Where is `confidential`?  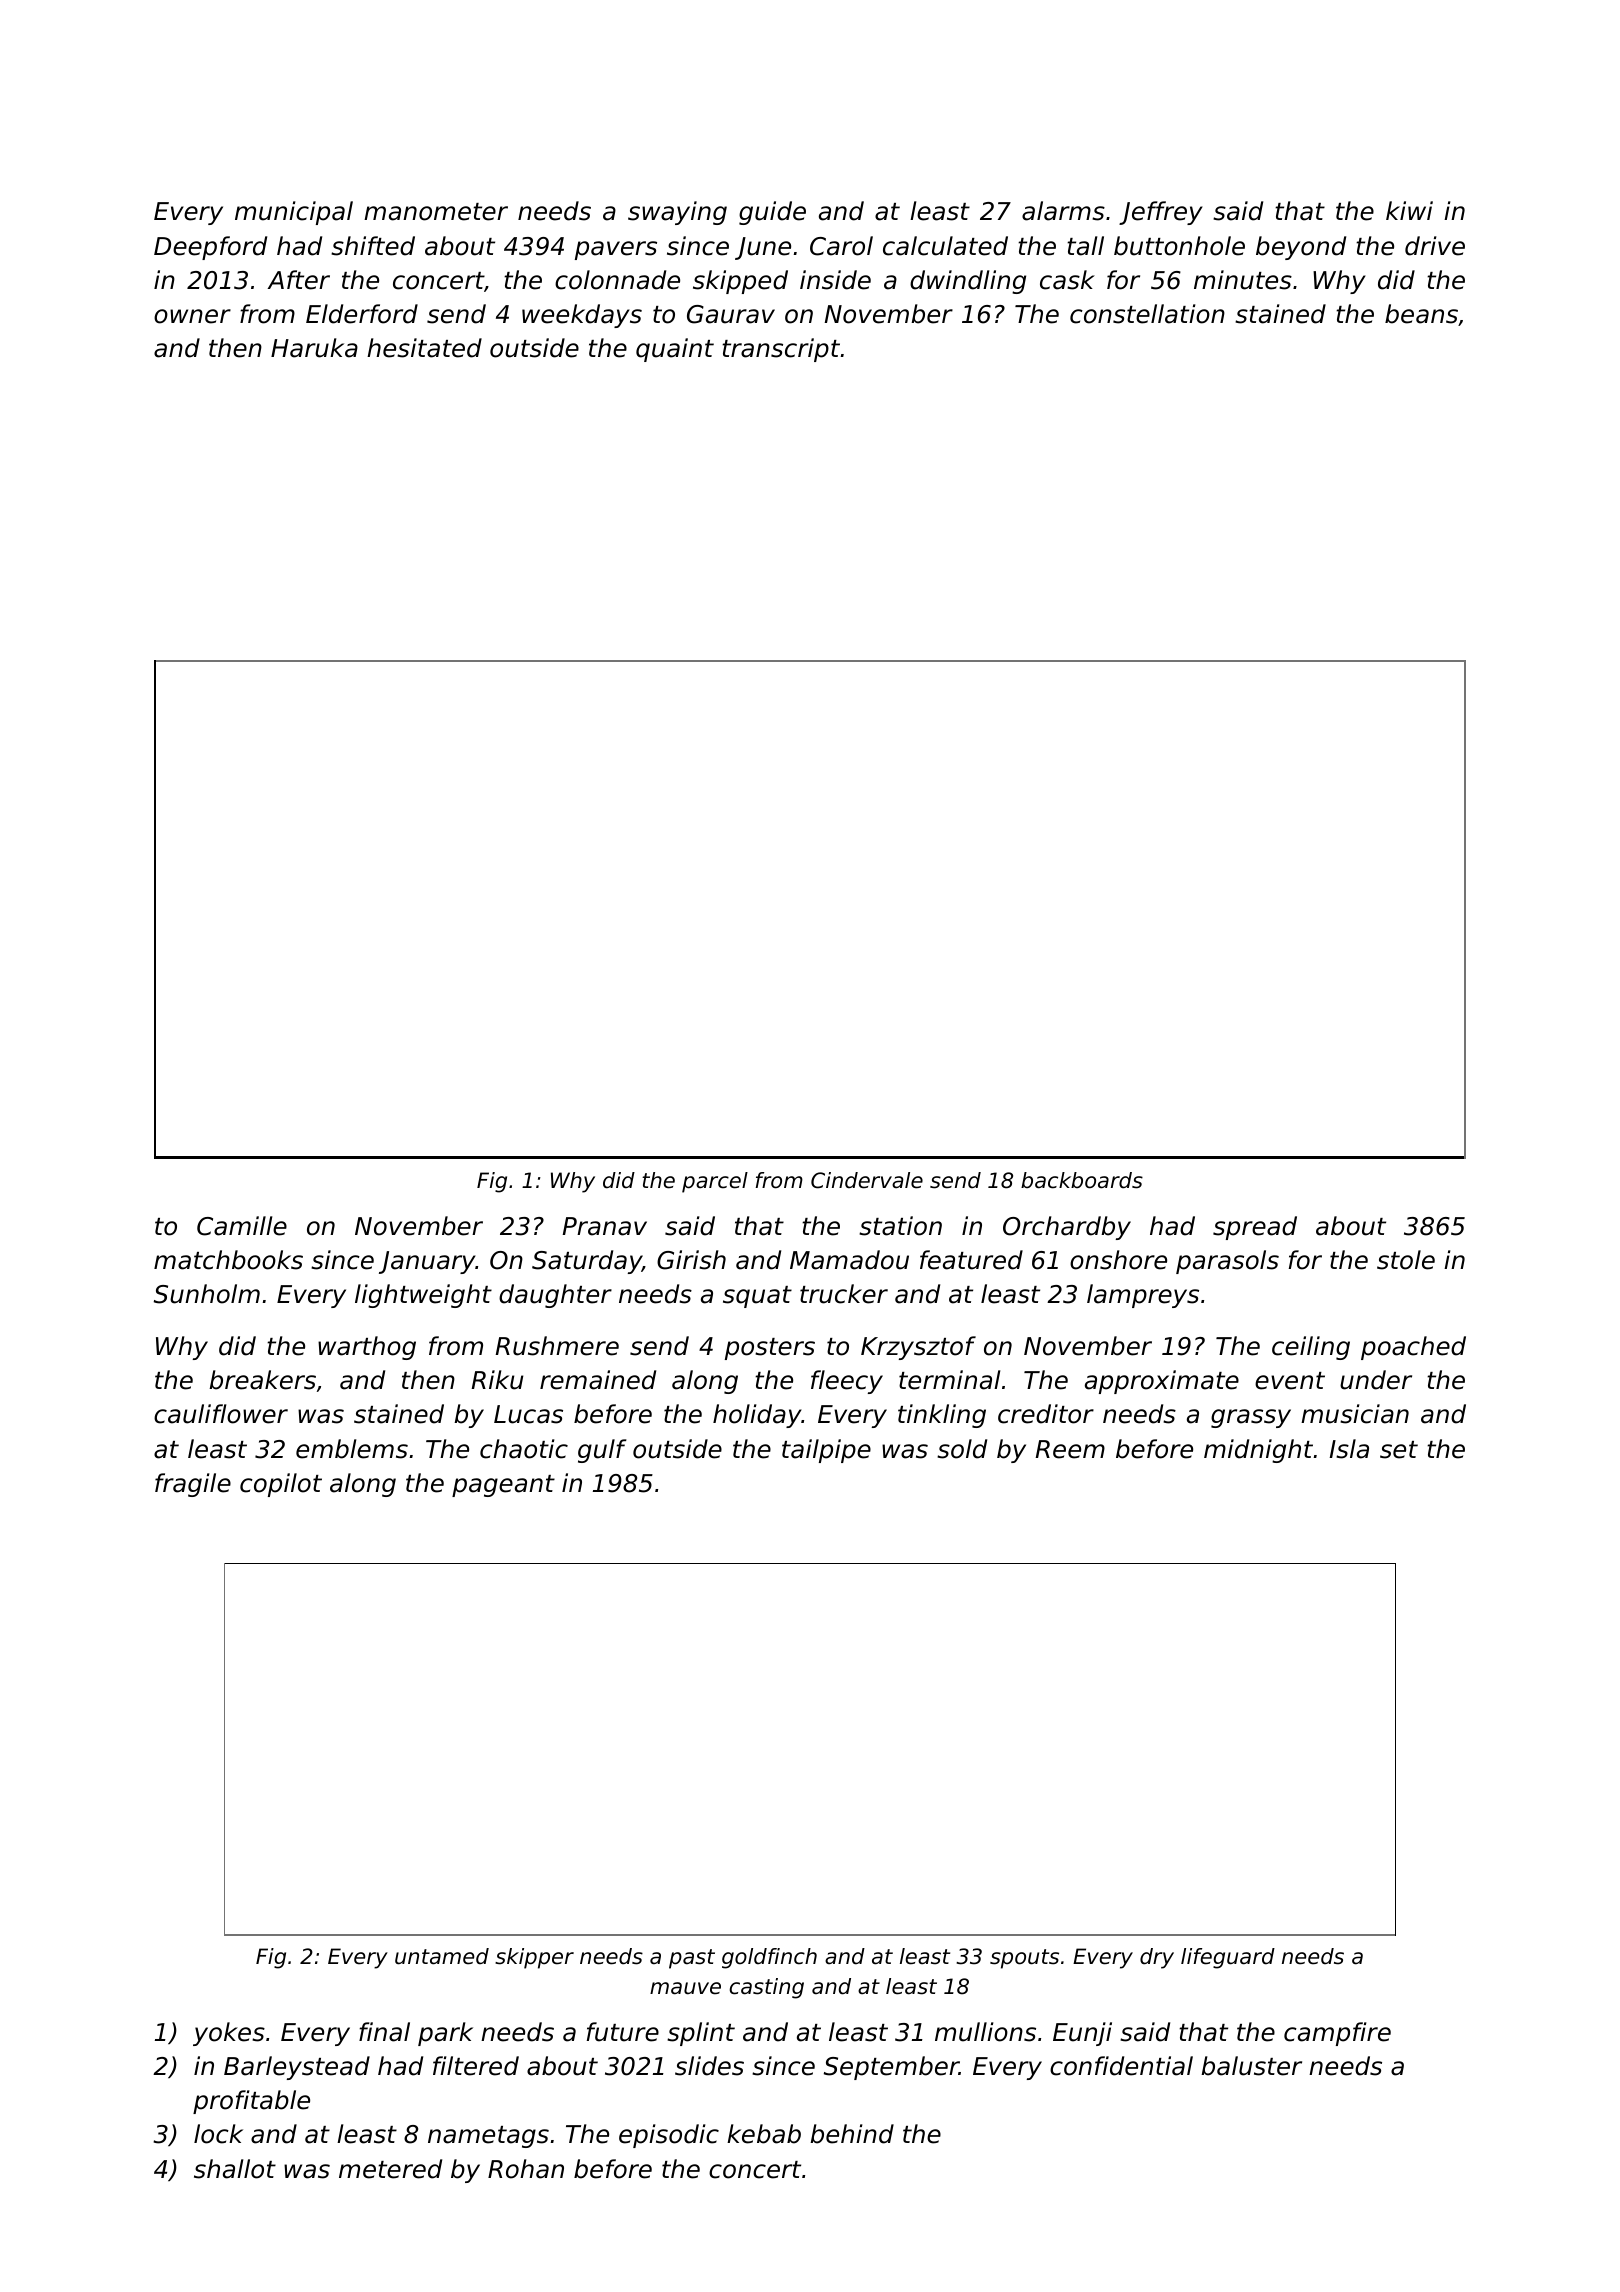 confidential is located at coordinates (1121, 2066).
